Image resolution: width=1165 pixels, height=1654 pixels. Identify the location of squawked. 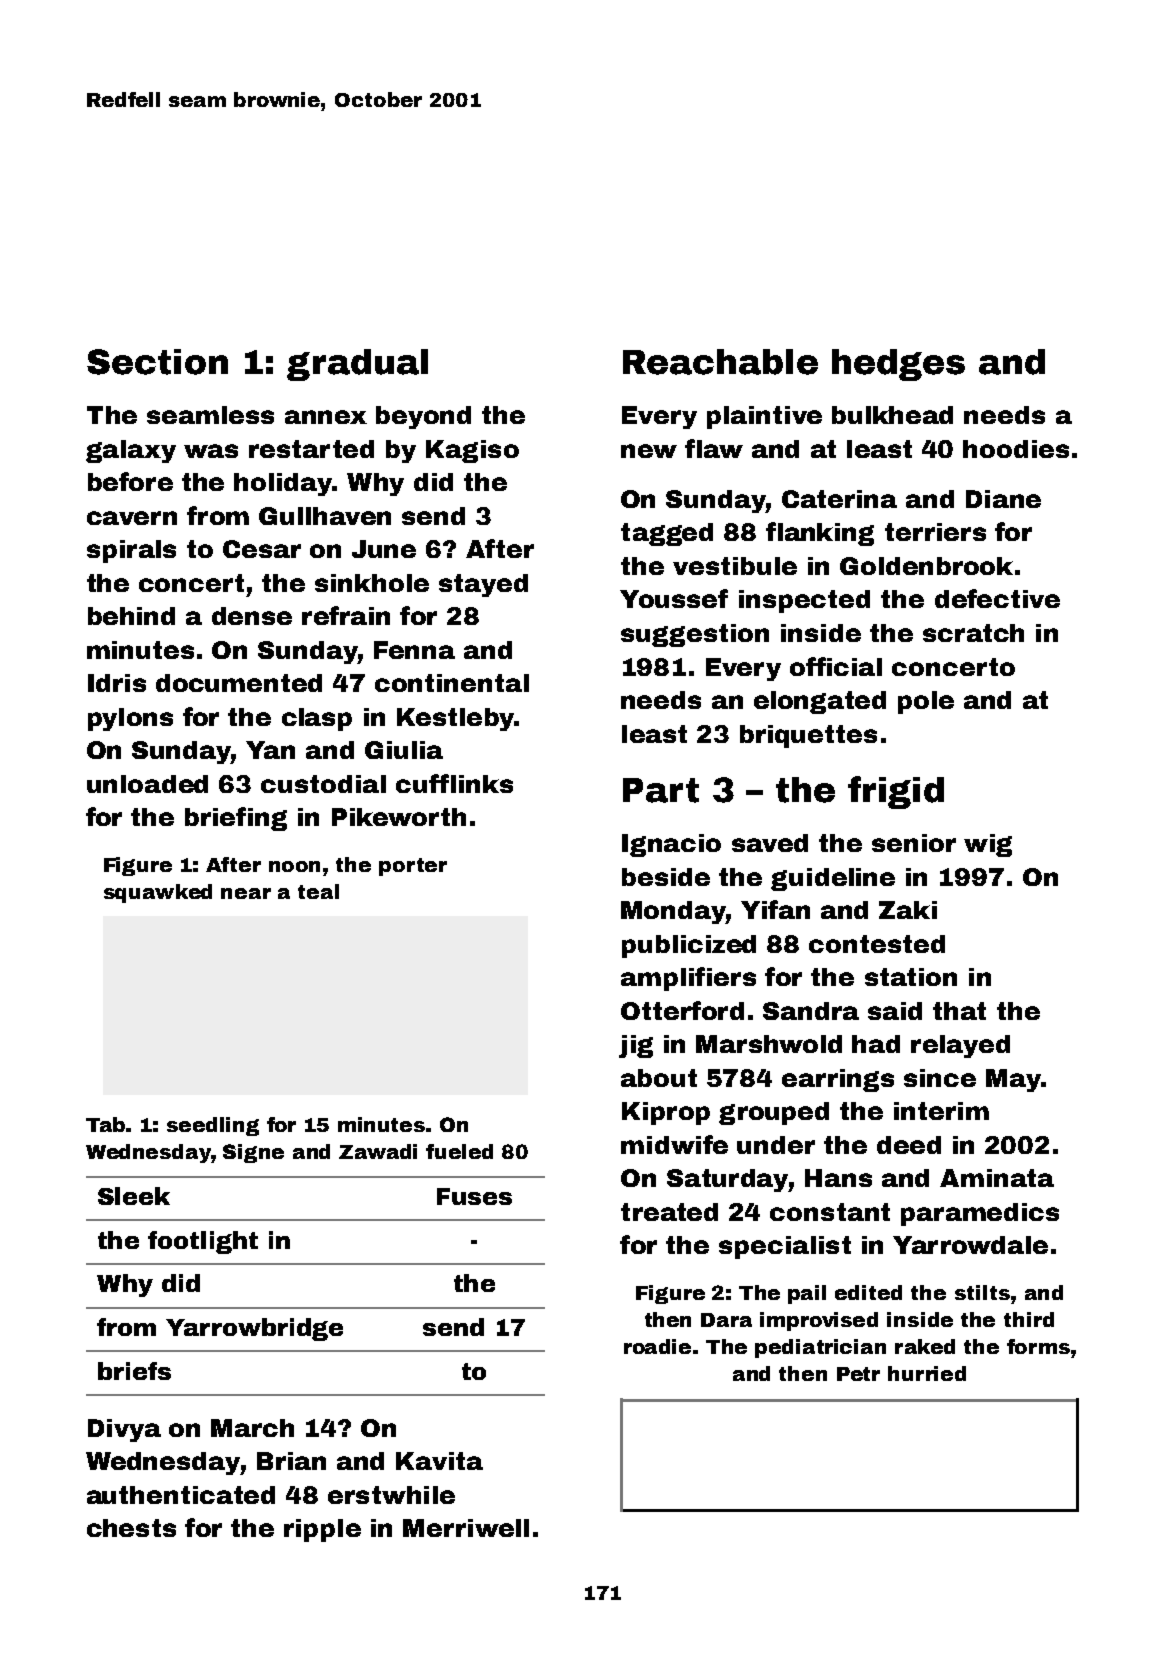
(158, 893).
